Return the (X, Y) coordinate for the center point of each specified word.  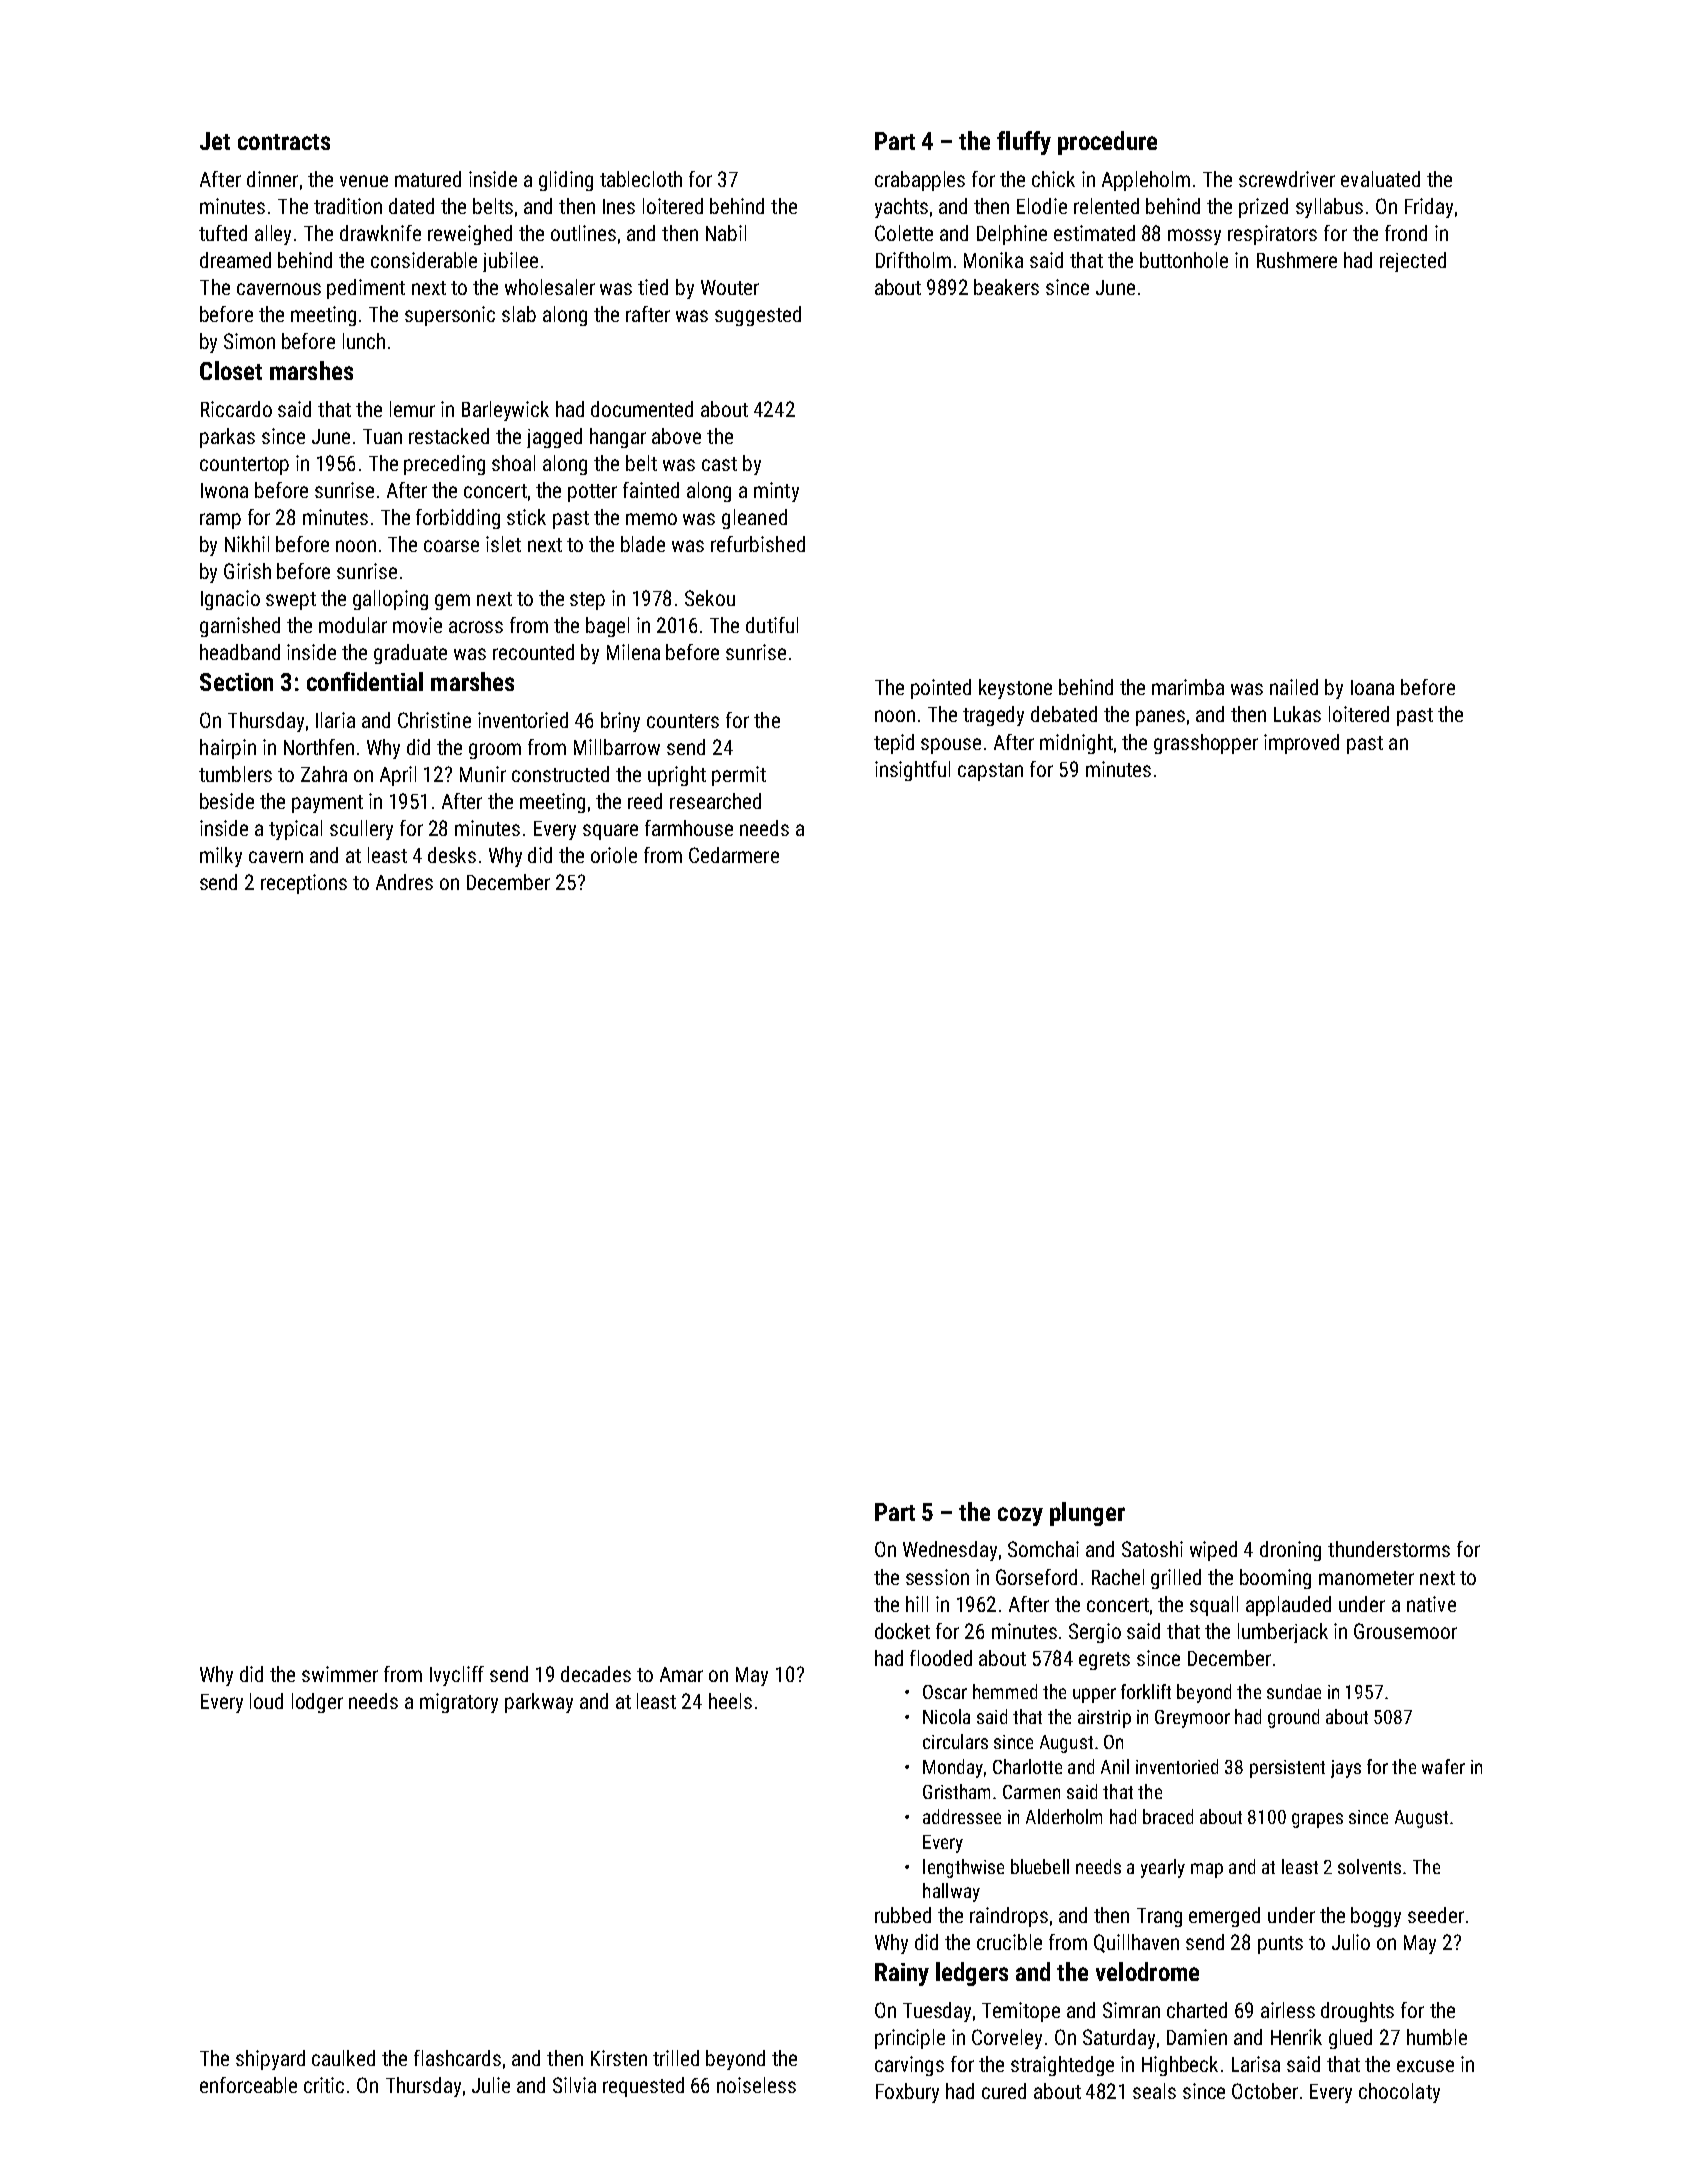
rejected (1413, 262)
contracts (284, 142)
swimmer (340, 1674)
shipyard (270, 2060)
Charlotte (1027, 1766)
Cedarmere (734, 855)
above (676, 436)
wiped (1213, 1551)
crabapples (920, 181)
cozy (1020, 1516)
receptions (304, 884)
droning (1290, 1551)
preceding (444, 465)
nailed (1294, 687)
